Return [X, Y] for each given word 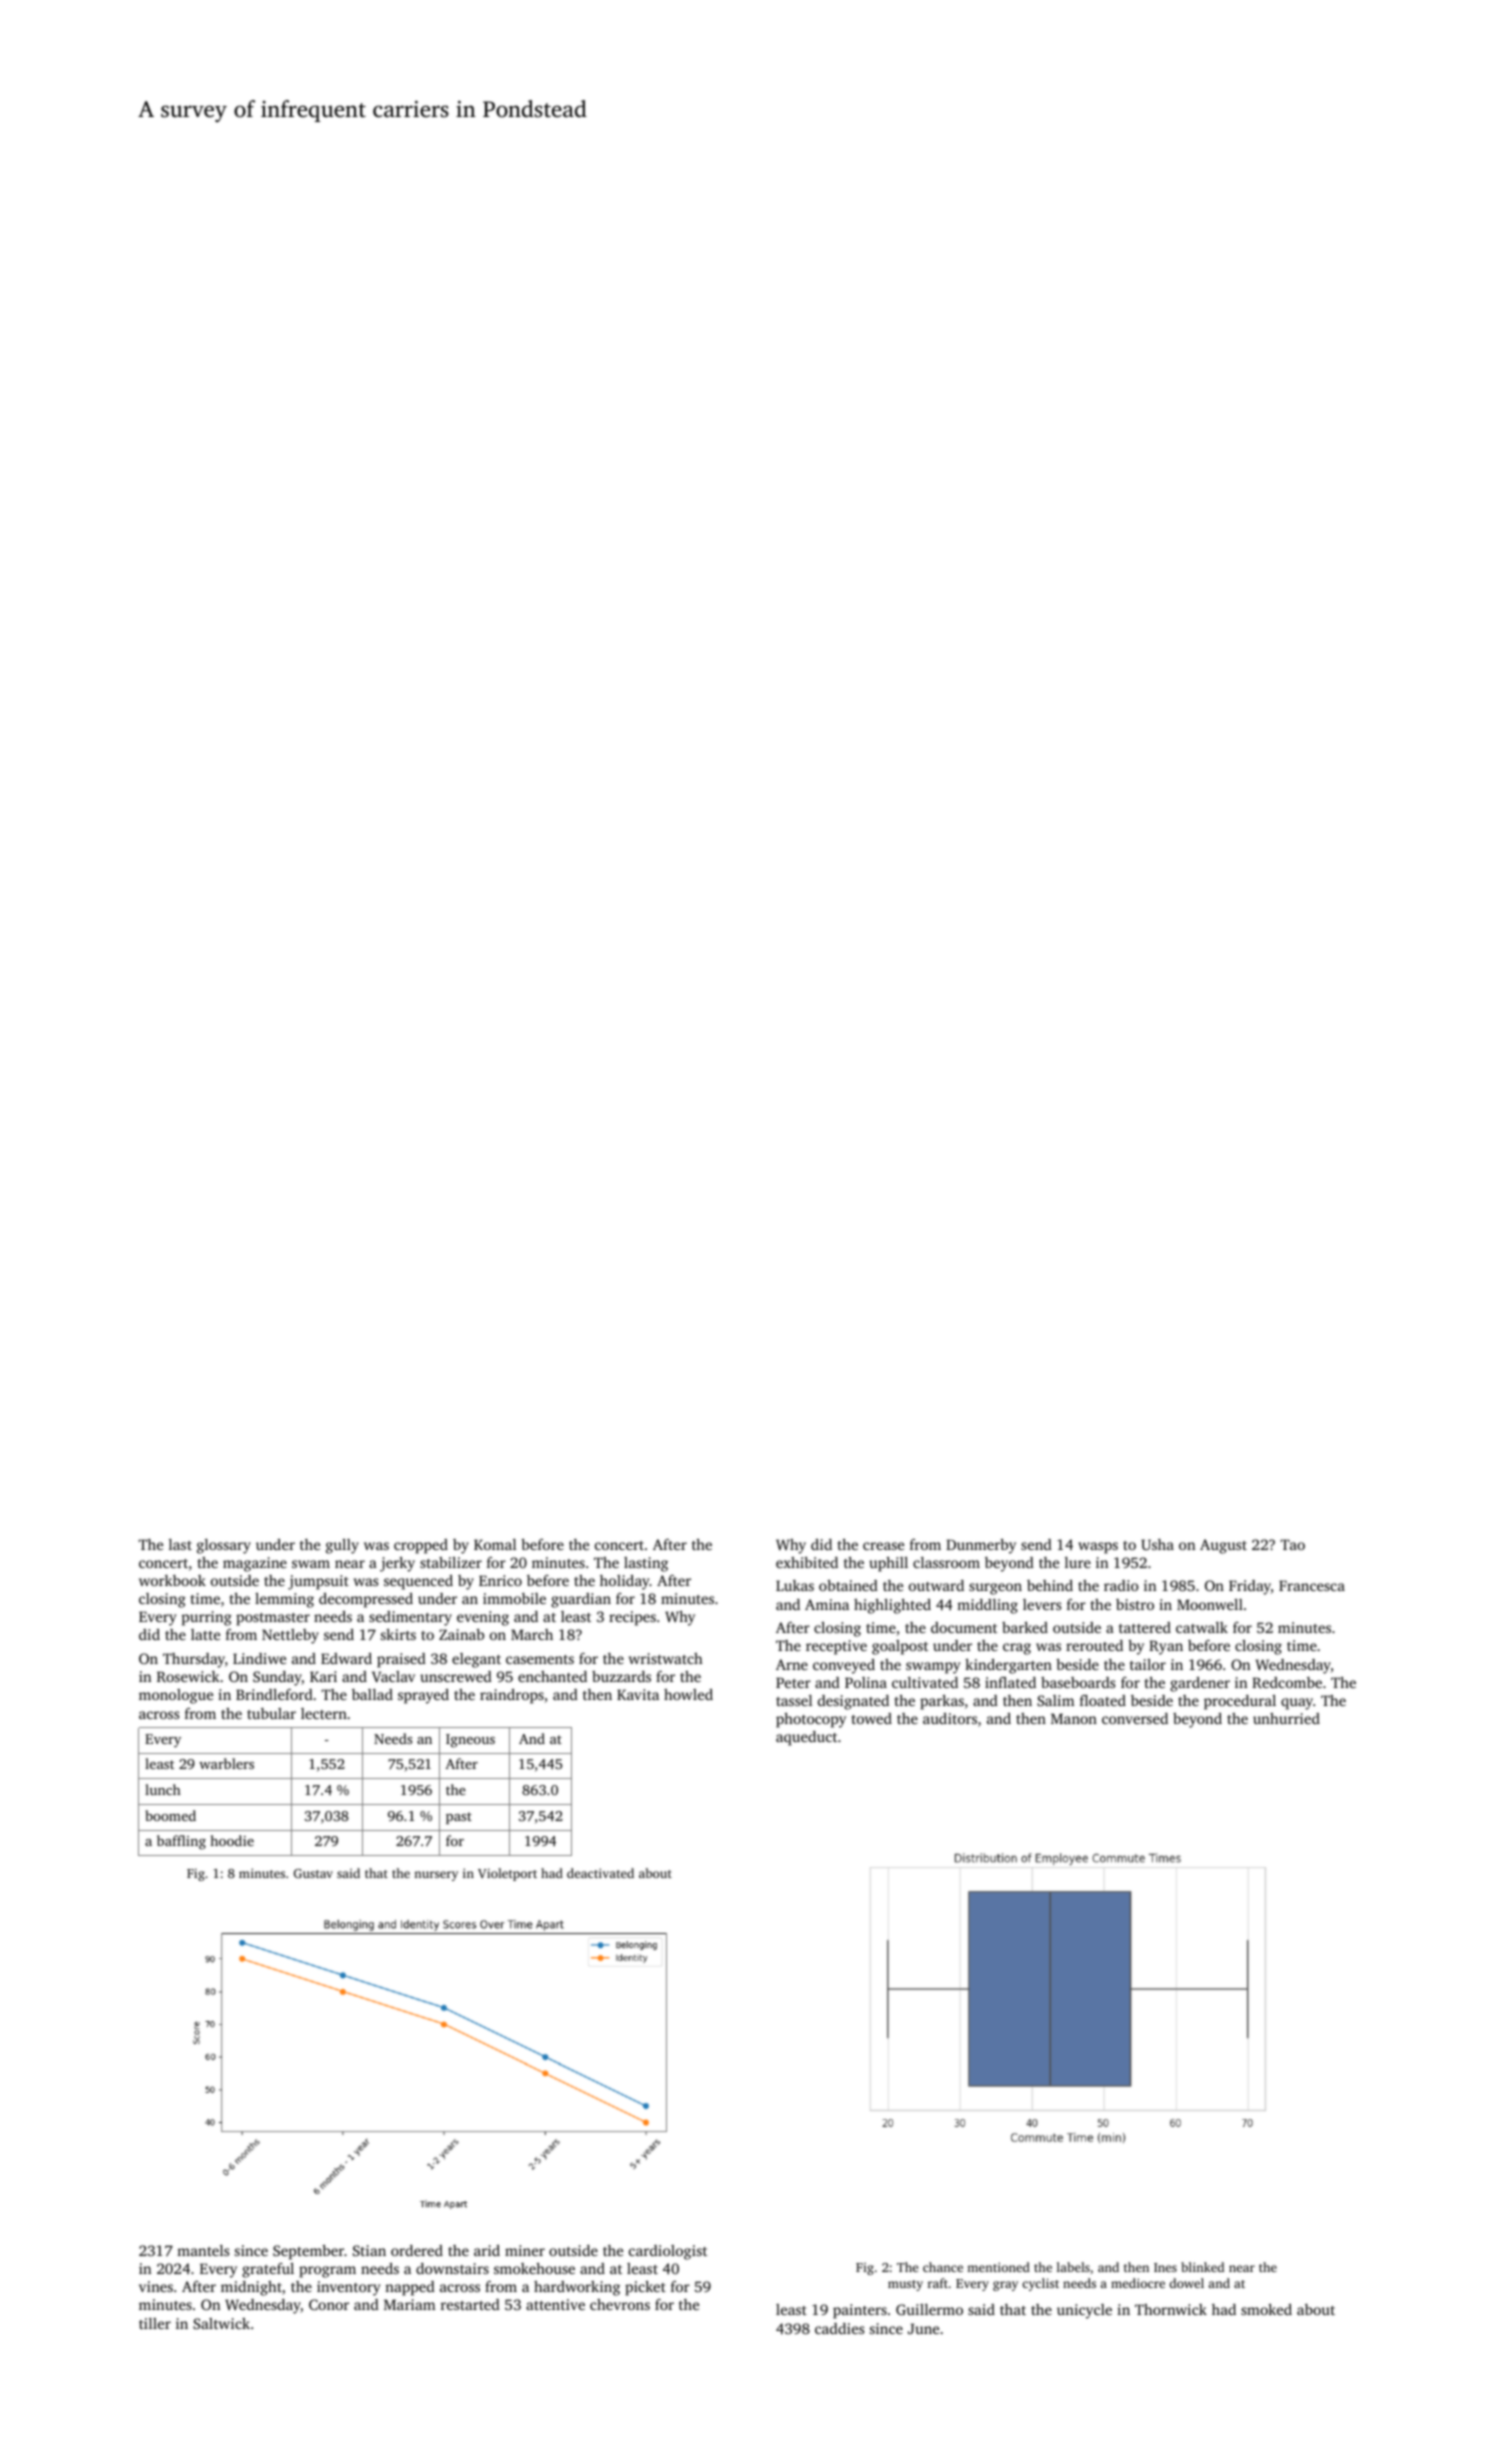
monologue [176, 1696]
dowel [1187, 2283]
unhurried [1286, 1718]
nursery [436, 1876]
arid [487, 2250]
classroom [946, 1562]
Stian [369, 2250]
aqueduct [806, 1738]
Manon [1074, 1718]
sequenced [418, 1582]
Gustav [313, 1873]
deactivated [600, 1873]
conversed [1135, 1718]
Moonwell [1210, 1604]
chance [943, 2267]
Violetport [507, 1874]
